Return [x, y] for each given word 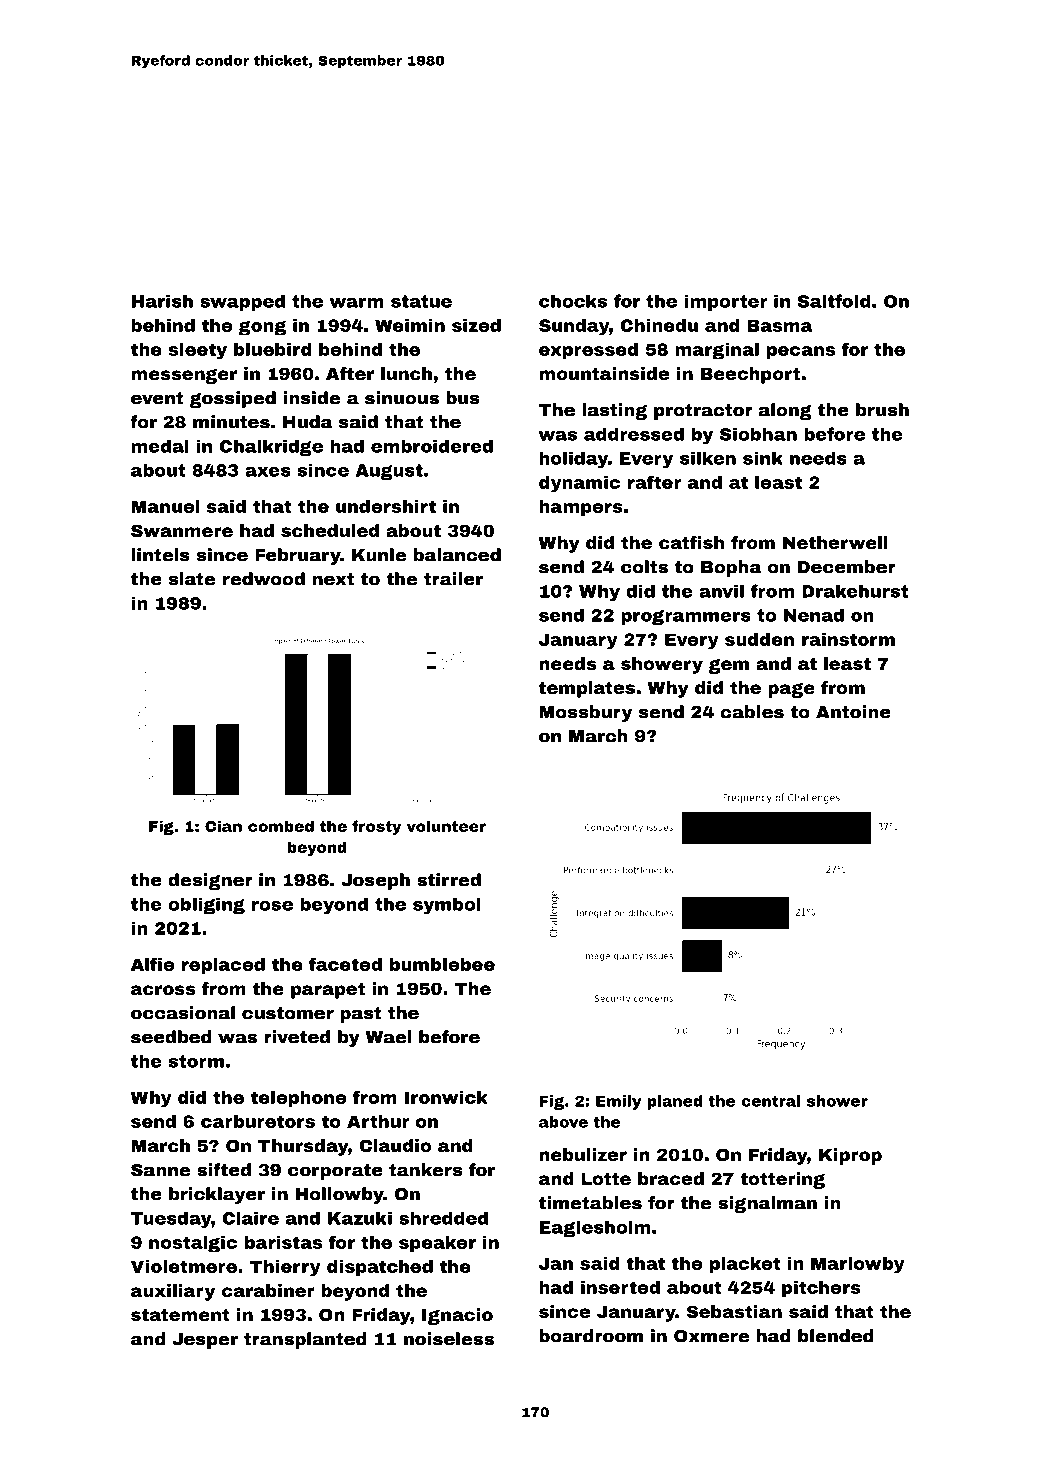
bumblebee [442, 964]
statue [421, 301]
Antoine [853, 712]
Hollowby [340, 1195]
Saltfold [834, 301]
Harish [162, 301]
